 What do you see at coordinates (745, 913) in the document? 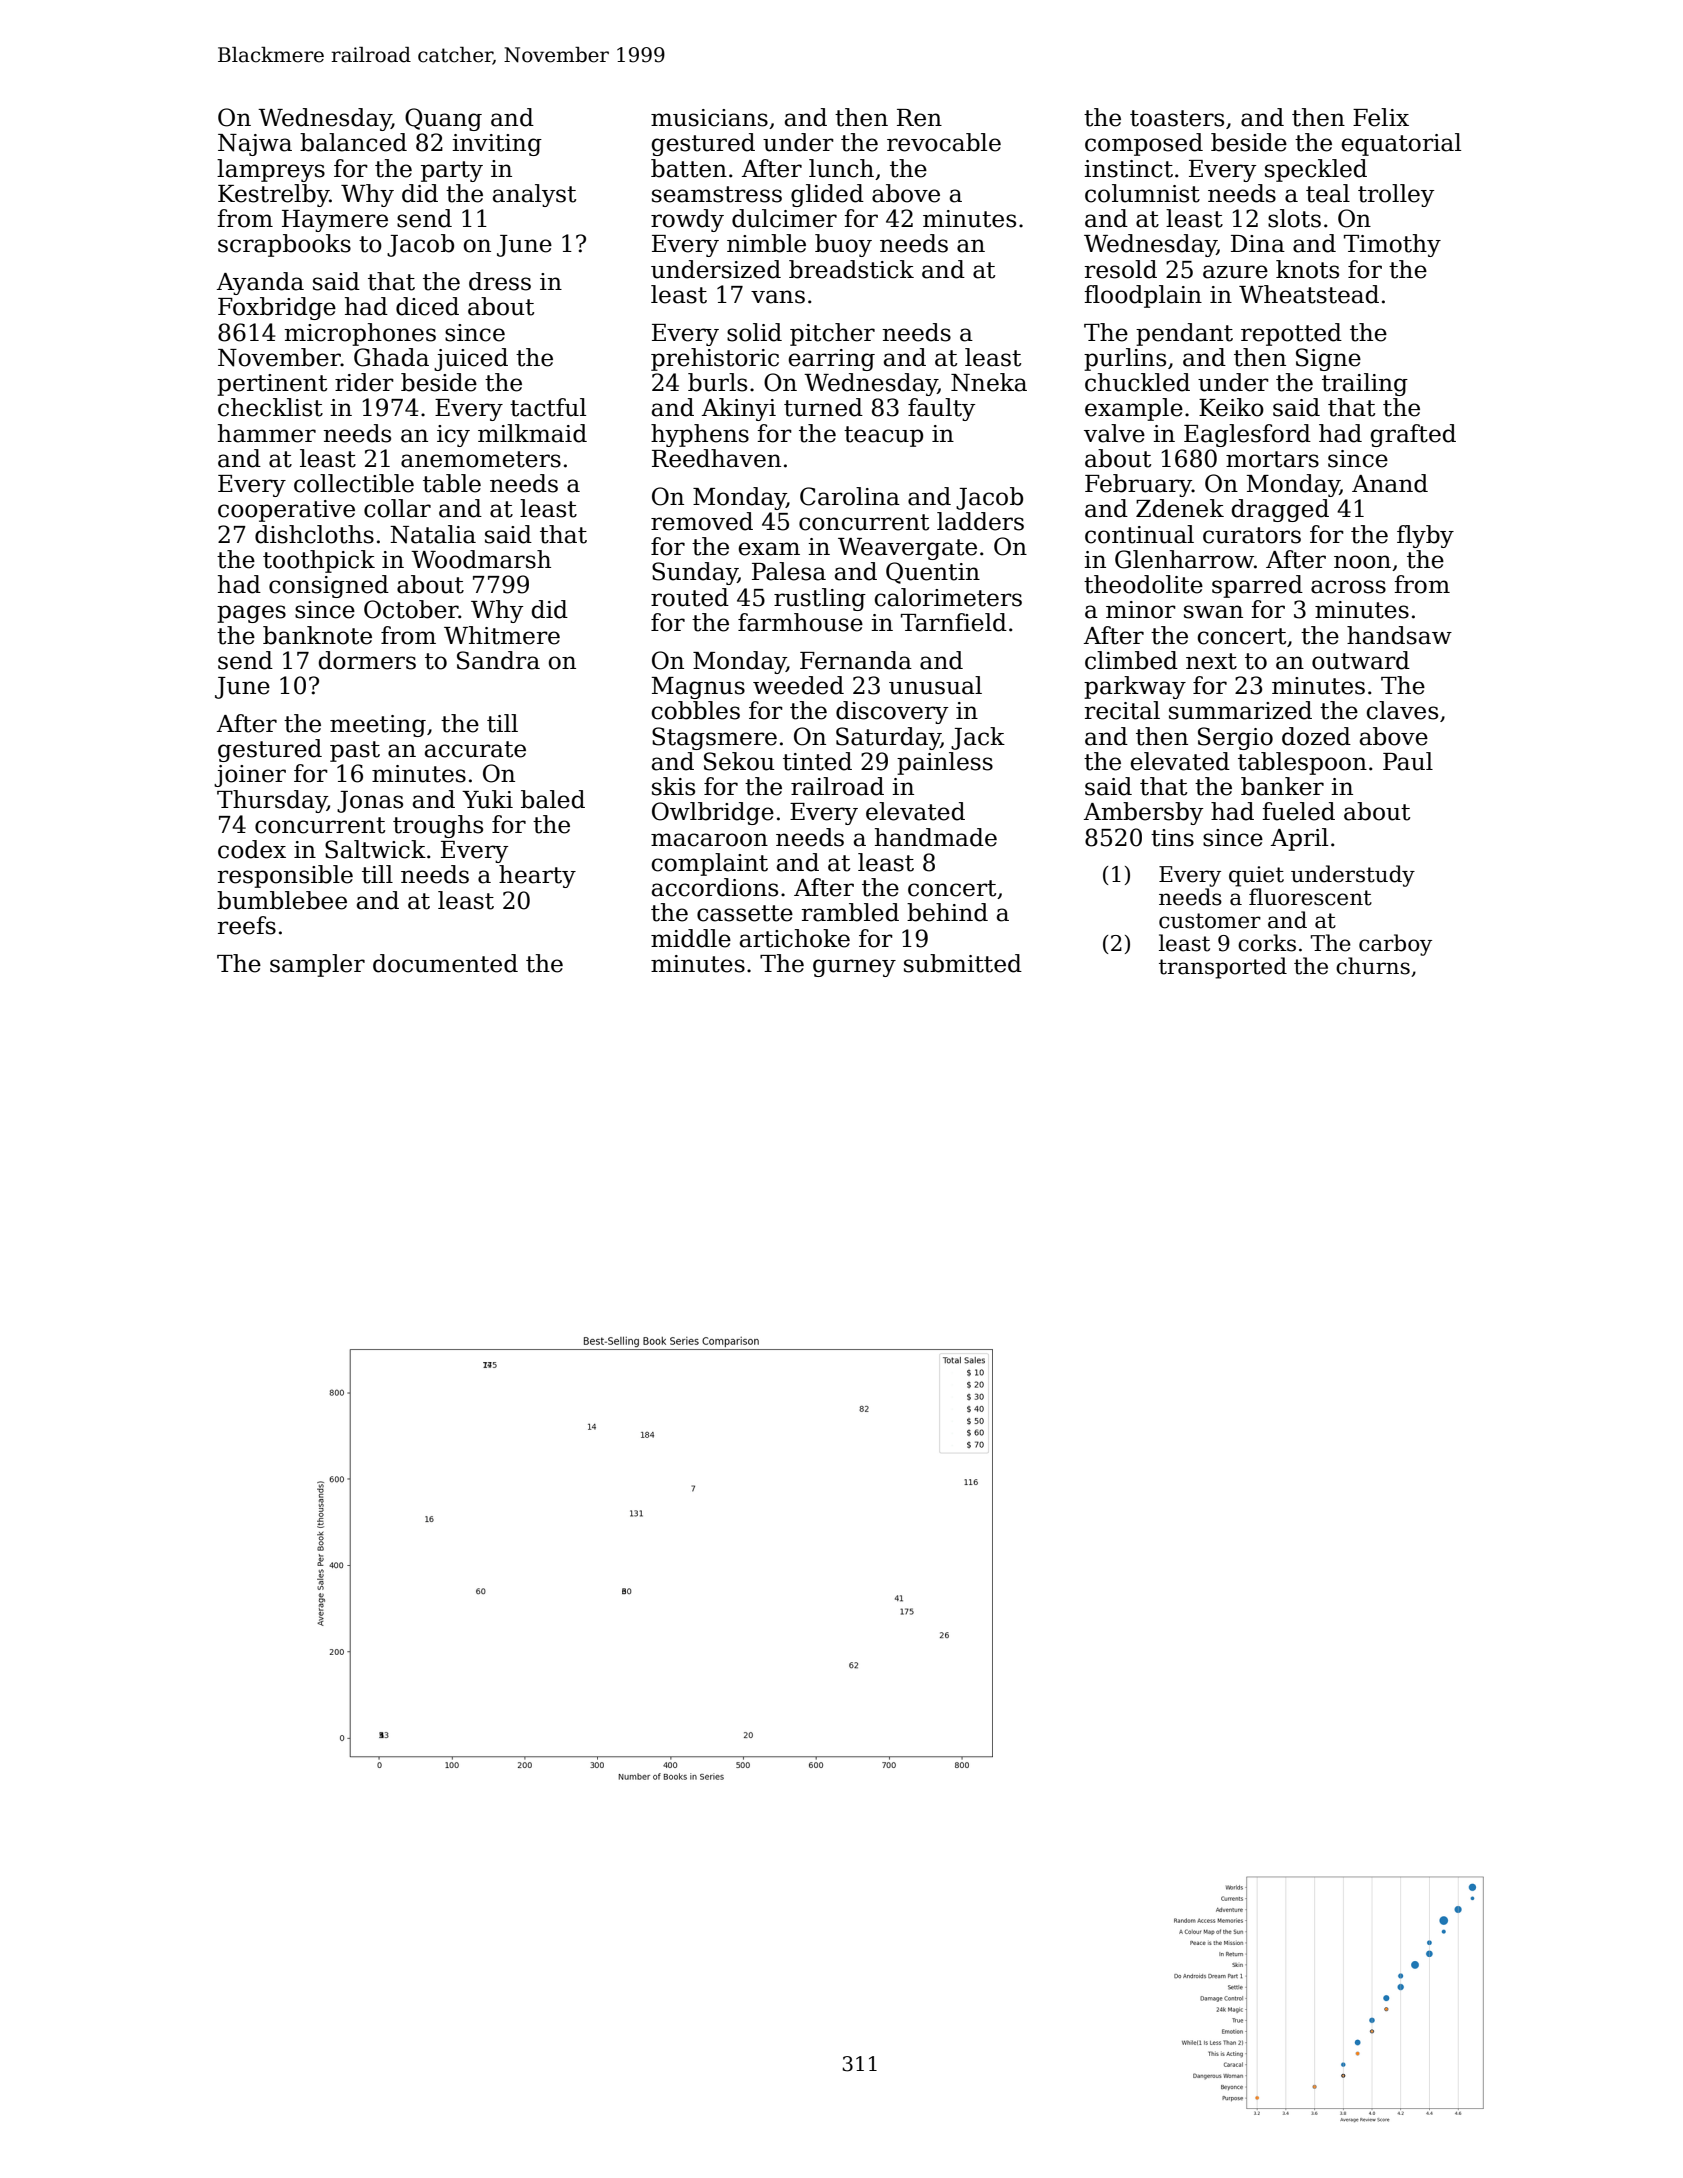
I see `cassette` at bounding box center [745, 913].
